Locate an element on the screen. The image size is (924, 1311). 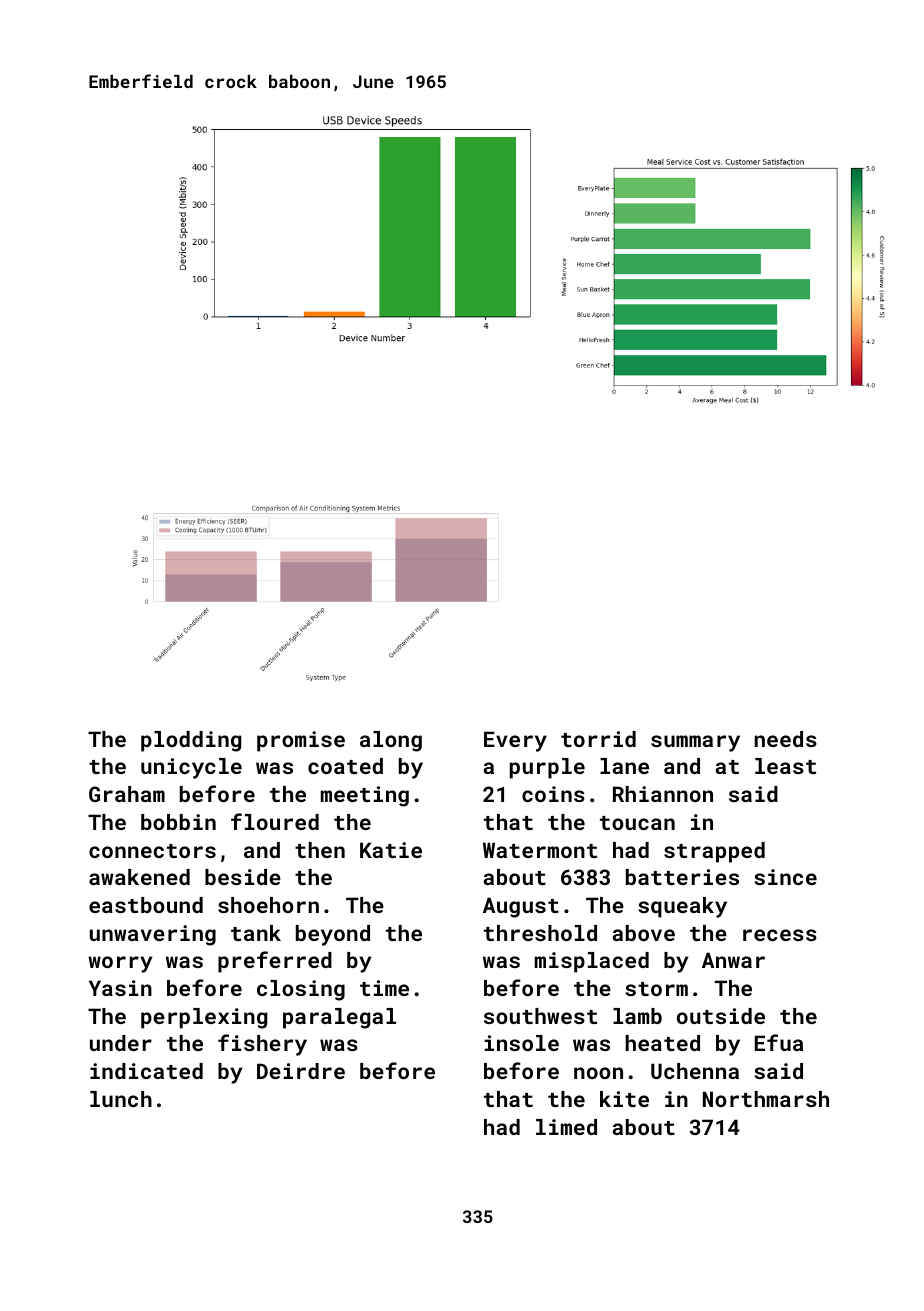
torrid is located at coordinates (598, 739).
